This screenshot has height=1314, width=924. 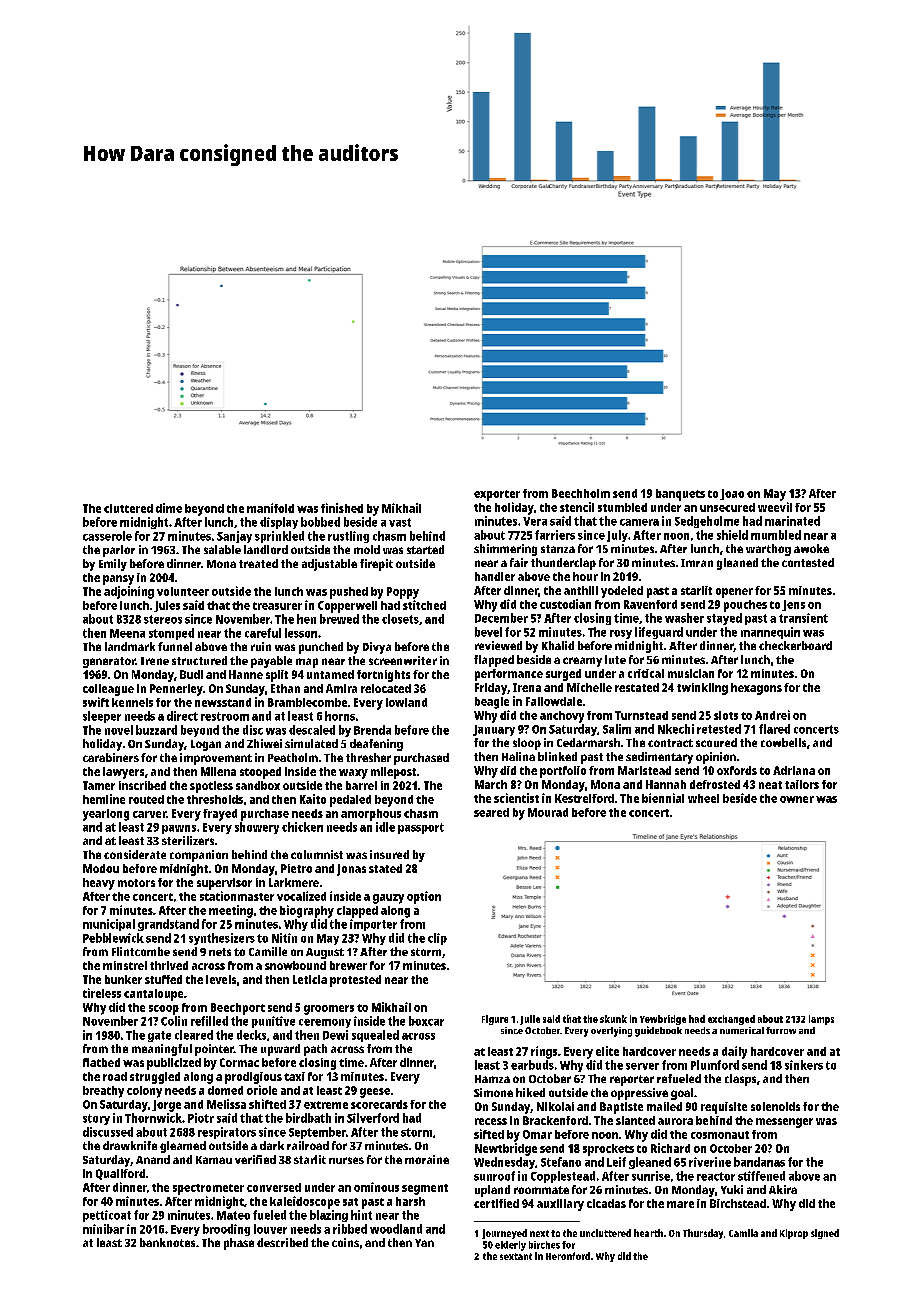 I want to click on Copplestead, so click(x=563, y=1177).
